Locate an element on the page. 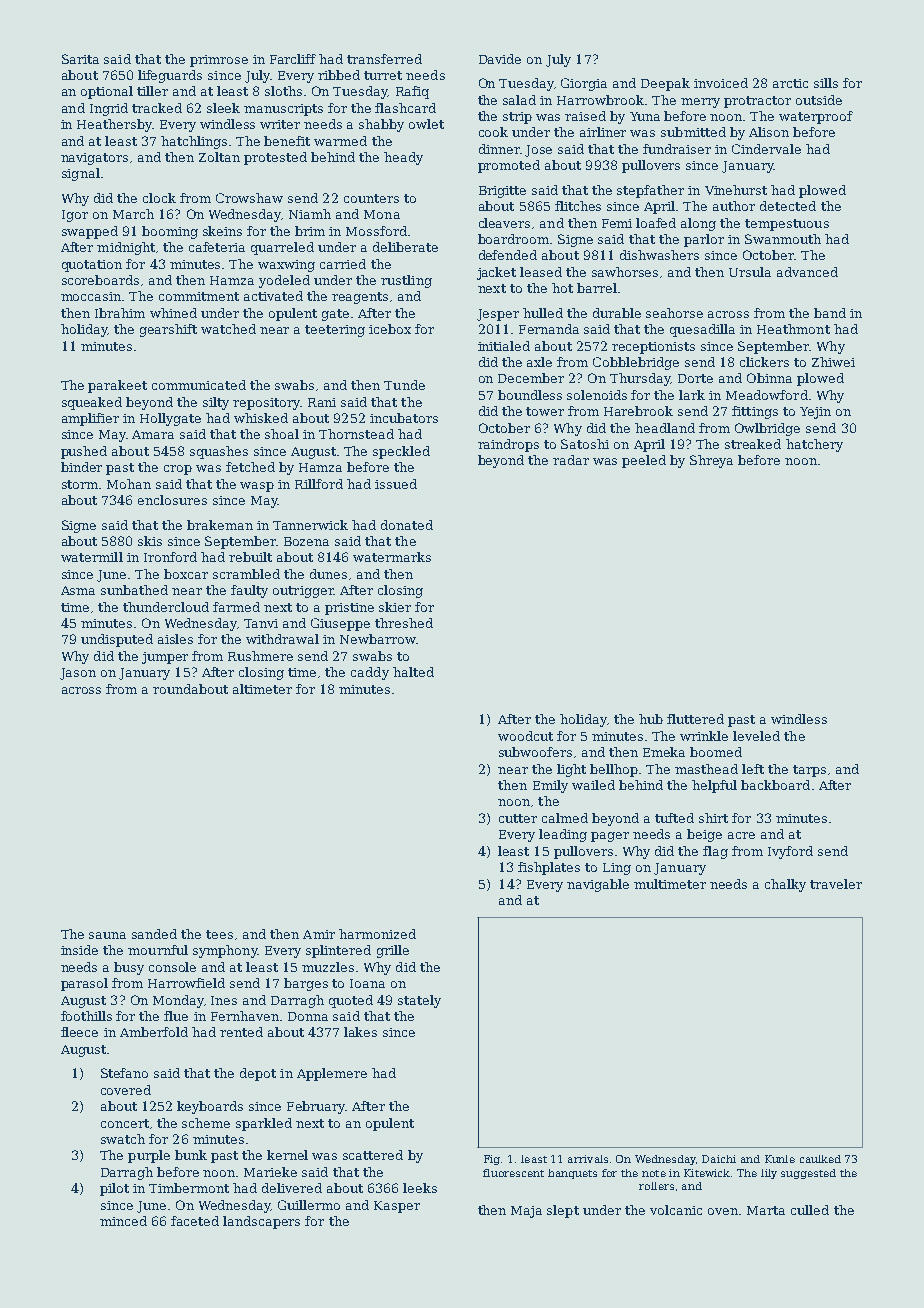  Davide is located at coordinates (500, 59).
